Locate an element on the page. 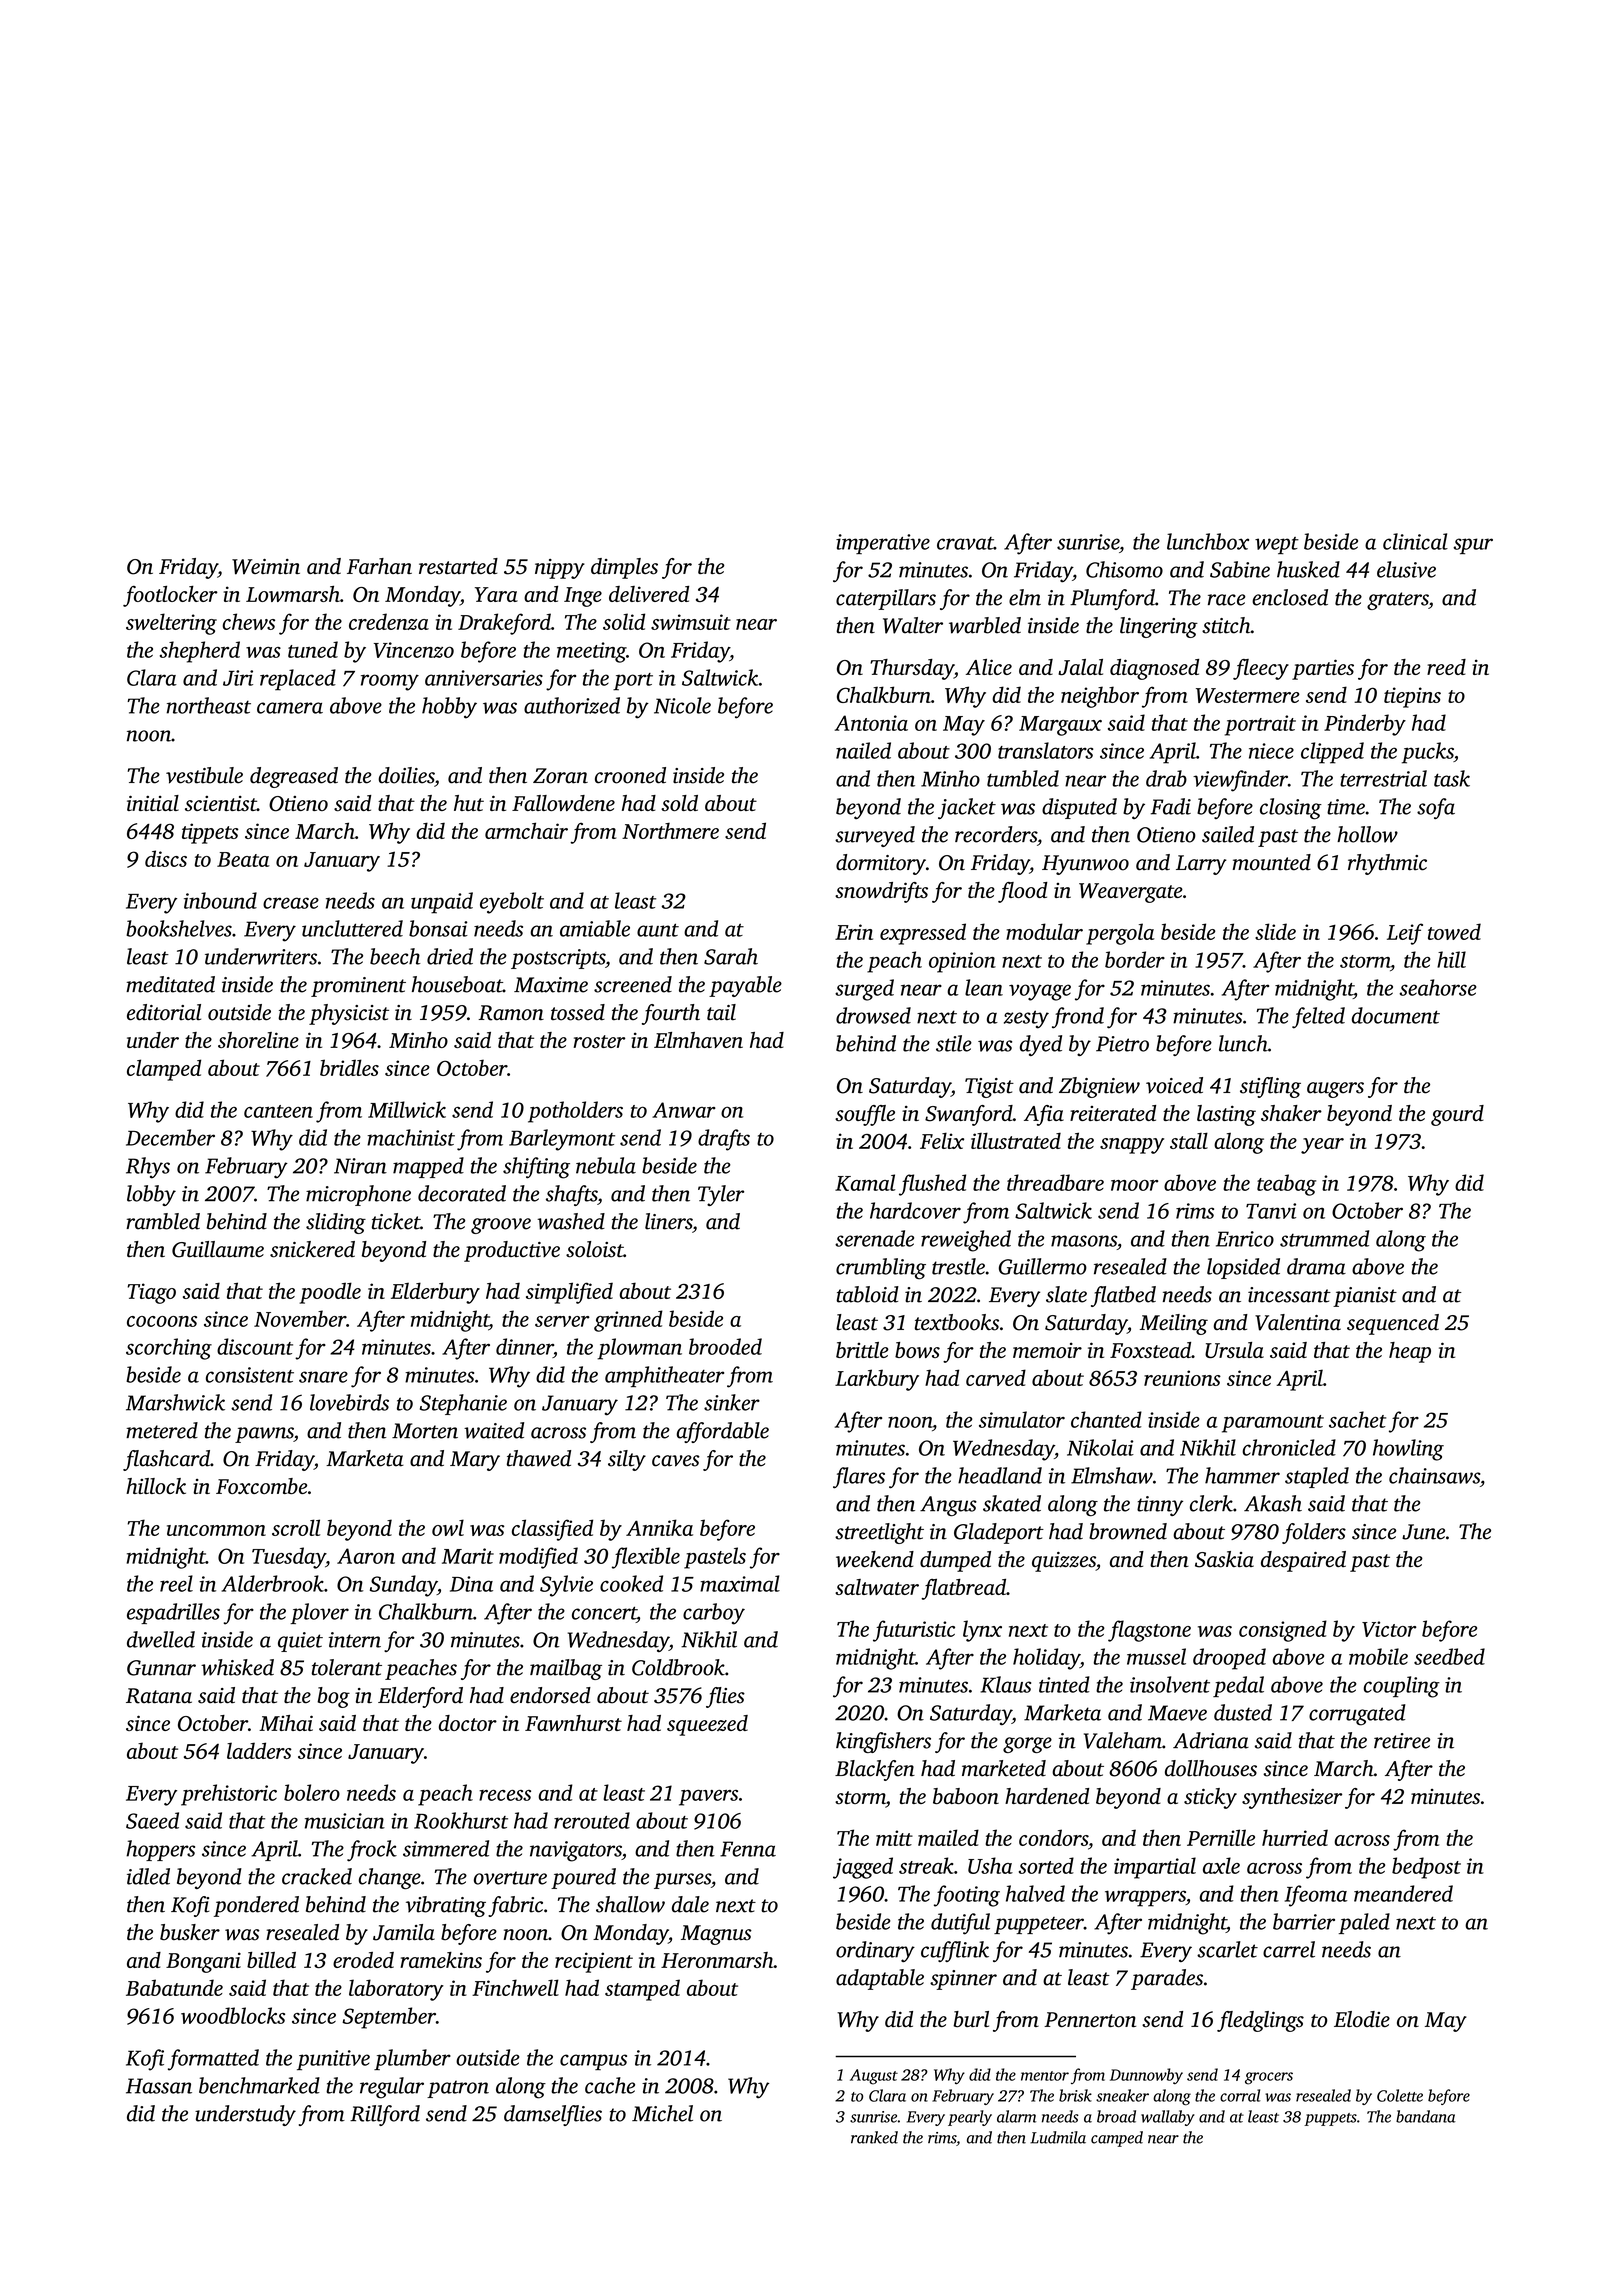  cravat is located at coordinates (965, 543).
